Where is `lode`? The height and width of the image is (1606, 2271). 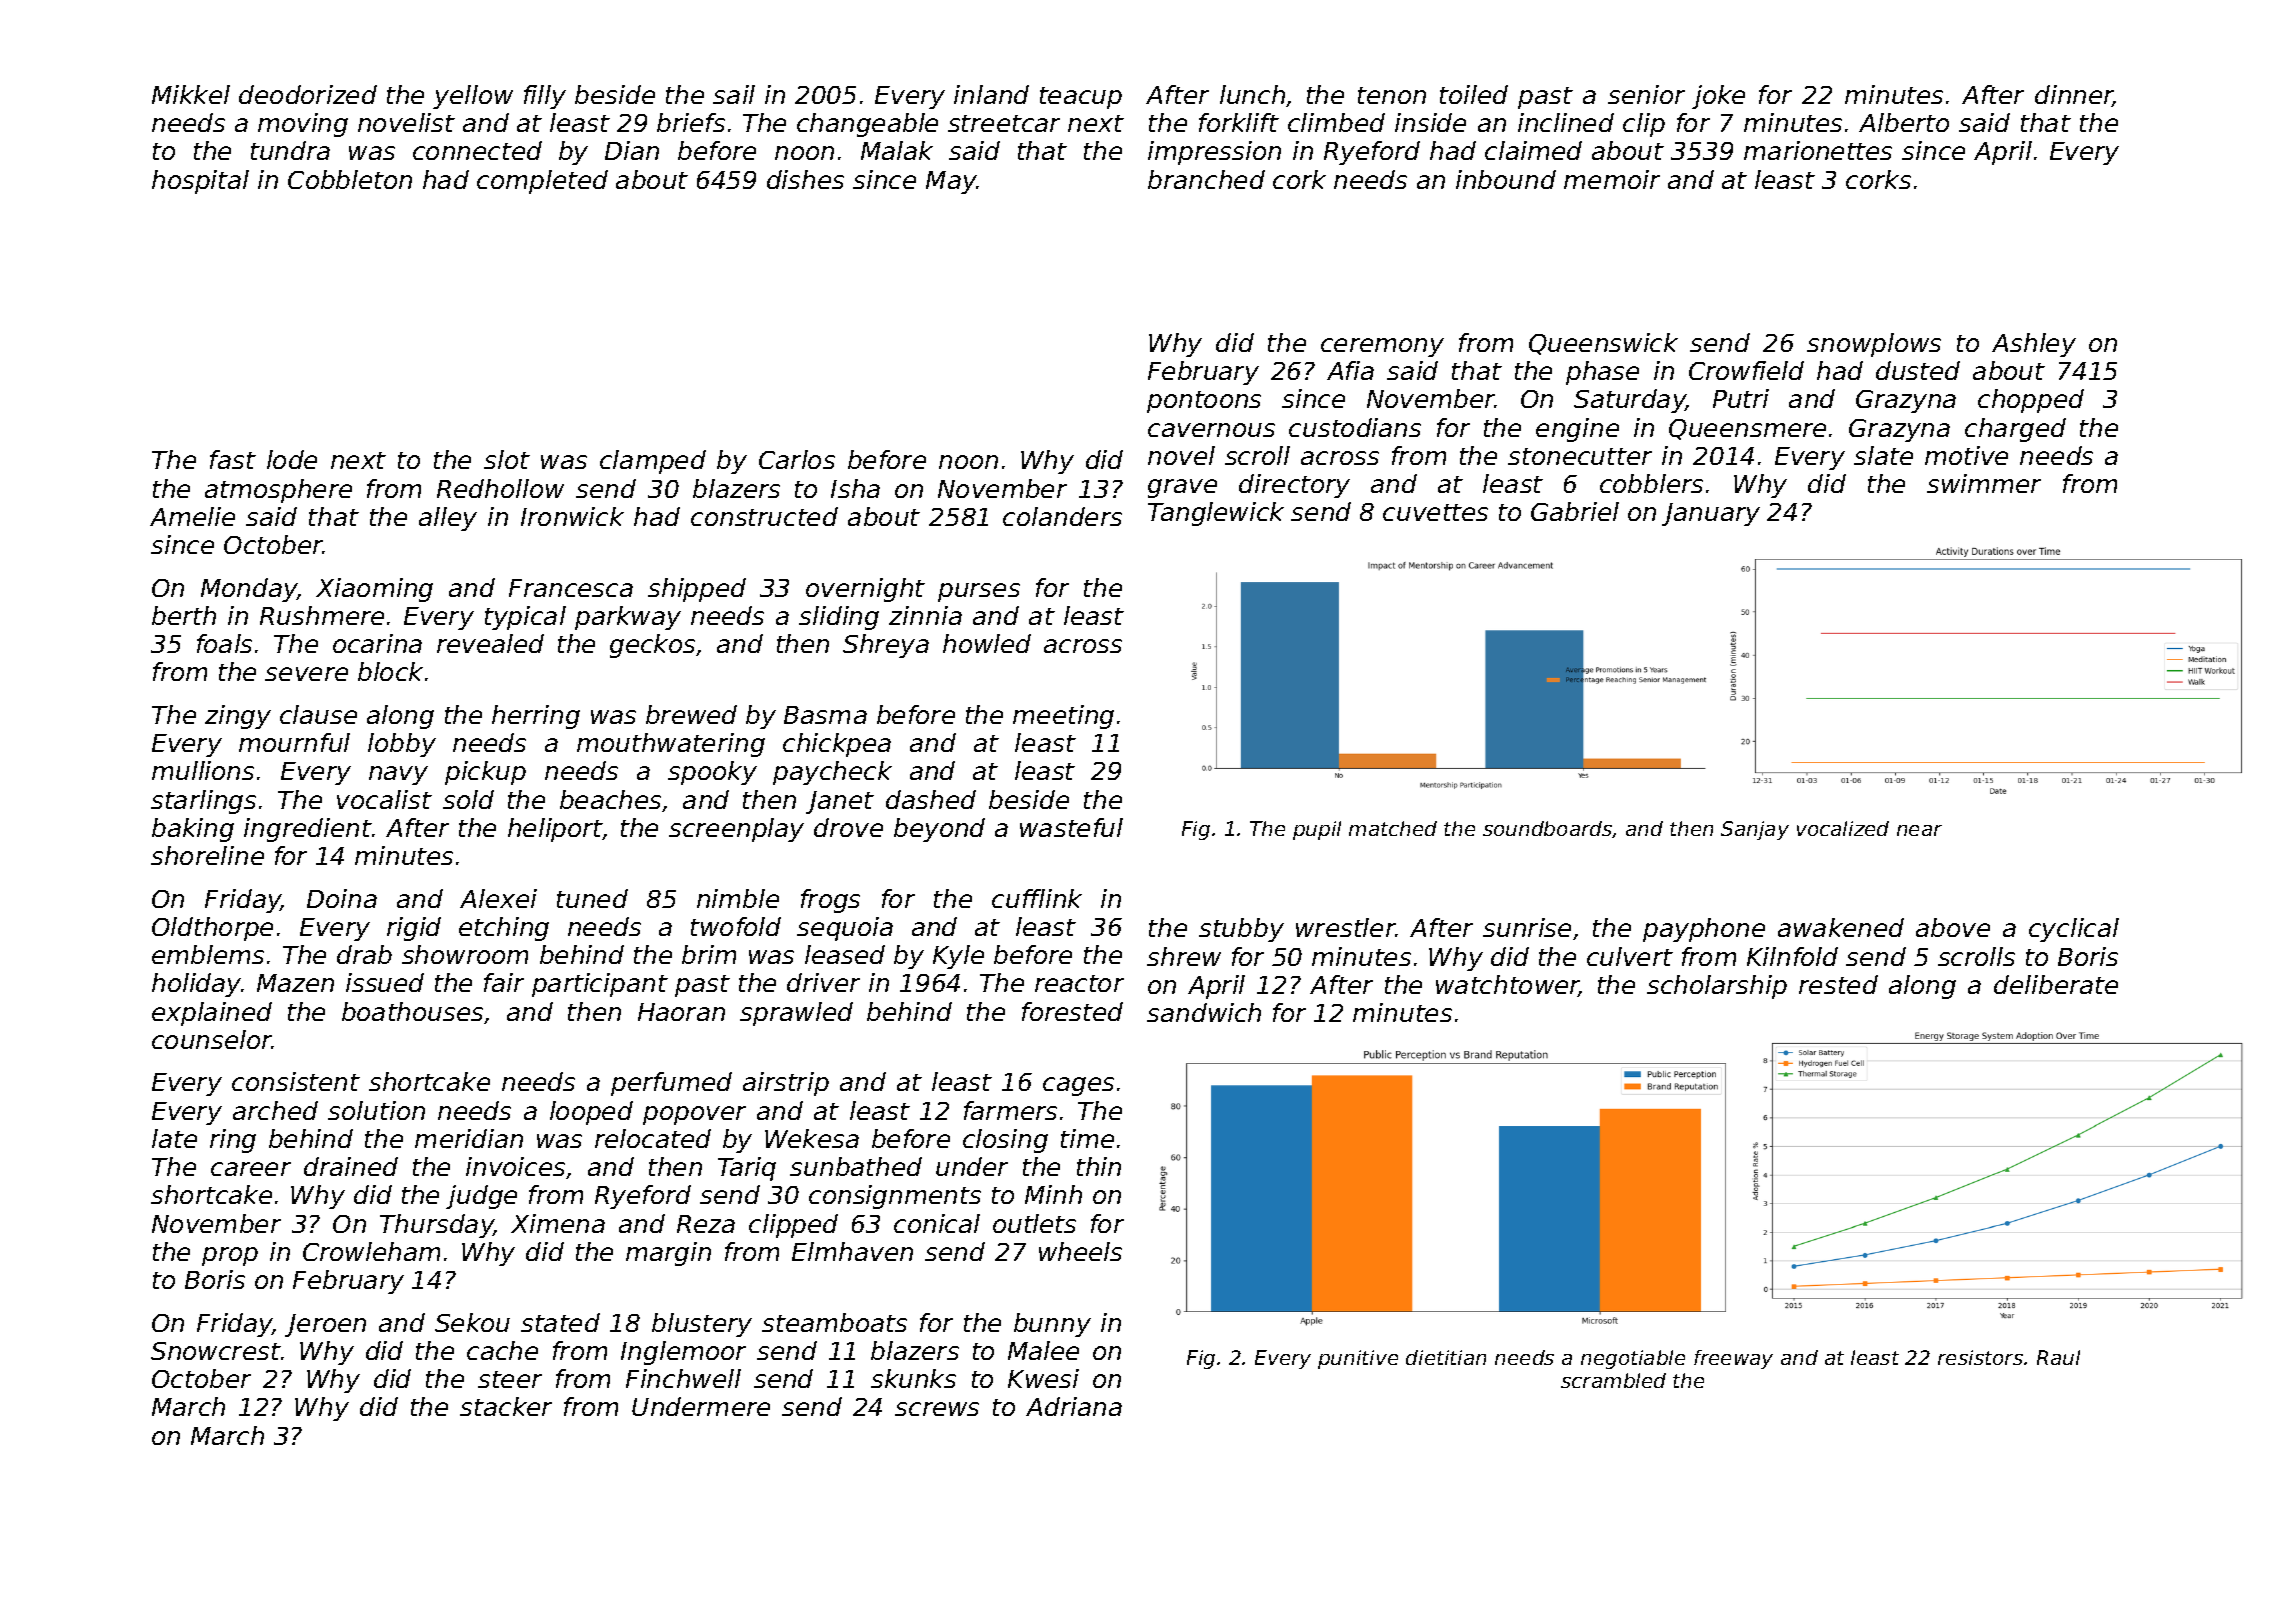 lode is located at coordinates (292, 459).
